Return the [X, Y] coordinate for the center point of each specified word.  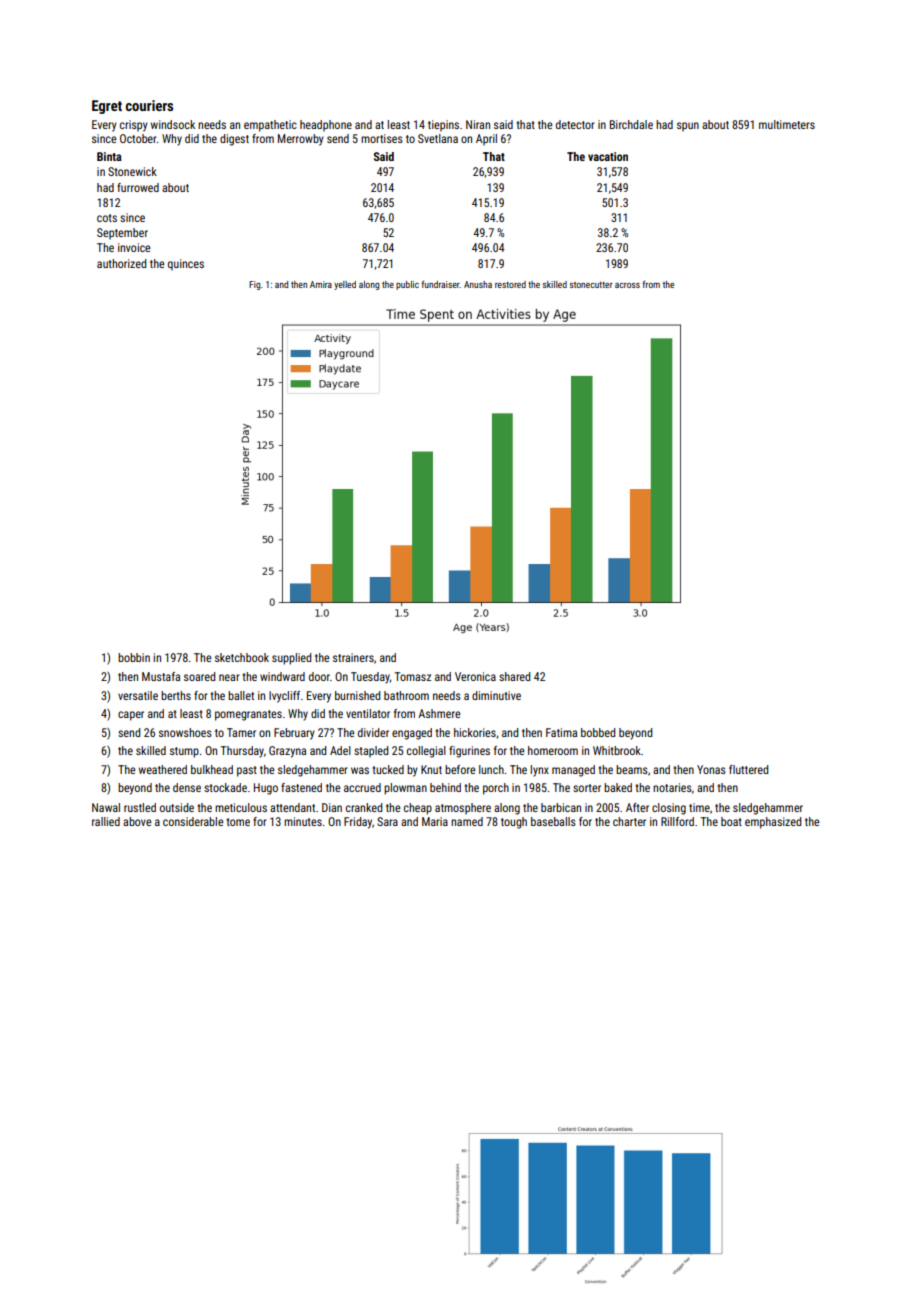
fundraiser [441, 284]
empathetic [270, 126]
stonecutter [591, 285]
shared [514, 676]
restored [510, 284]
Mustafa [161, 676]
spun [688, 127]
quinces [186, 265]
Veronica [475, 676]
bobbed [598, 732]
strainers [353, 657]
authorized [121, 263]
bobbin [134, 657]
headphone [326, 126]
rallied [106, 821]
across [627, 285]
